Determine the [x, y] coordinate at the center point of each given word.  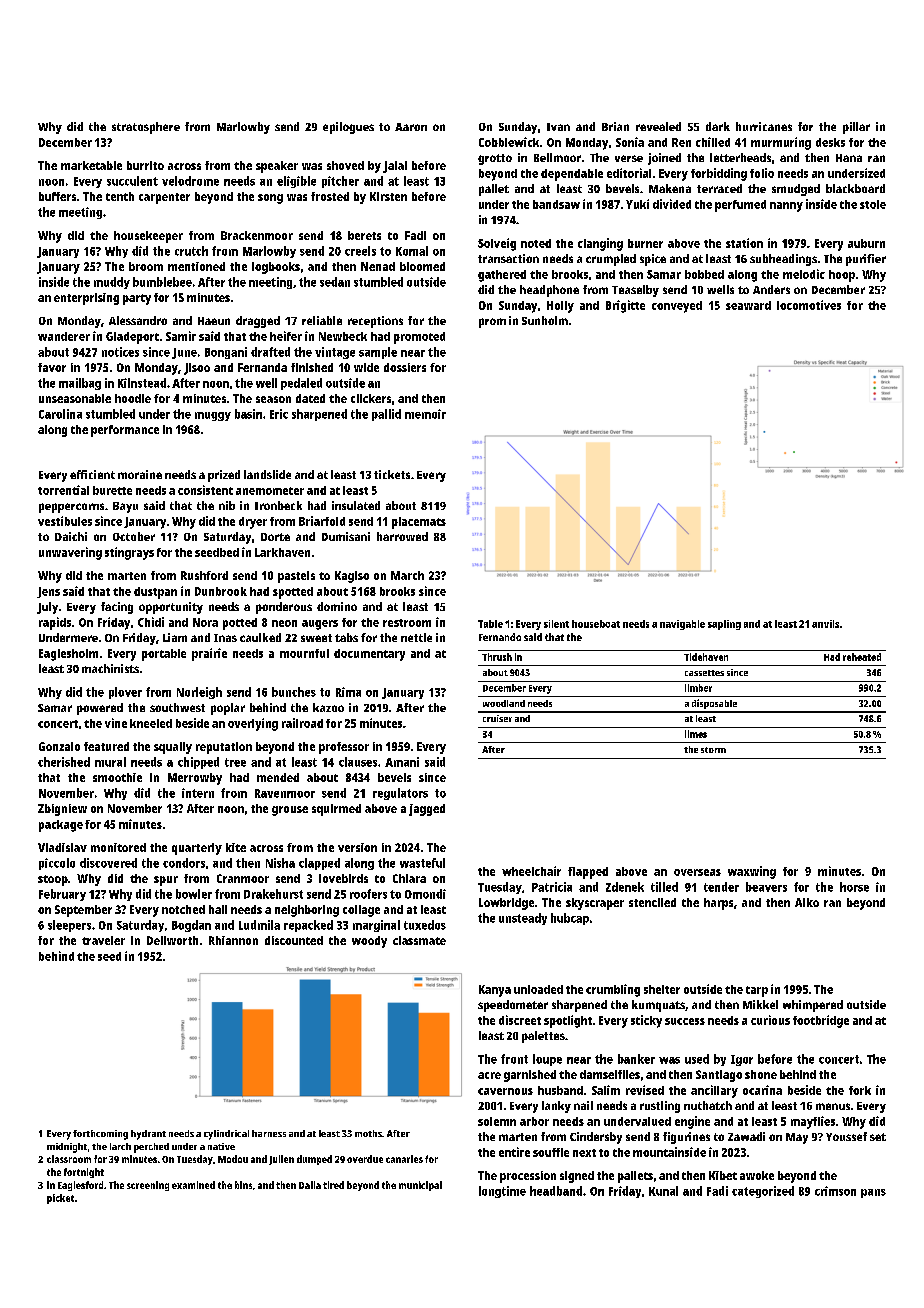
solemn [497, 1121]
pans [873, 1193]
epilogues [348, 128]
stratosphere [146, 128]
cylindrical [226, 1135]
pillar [856, 128]
